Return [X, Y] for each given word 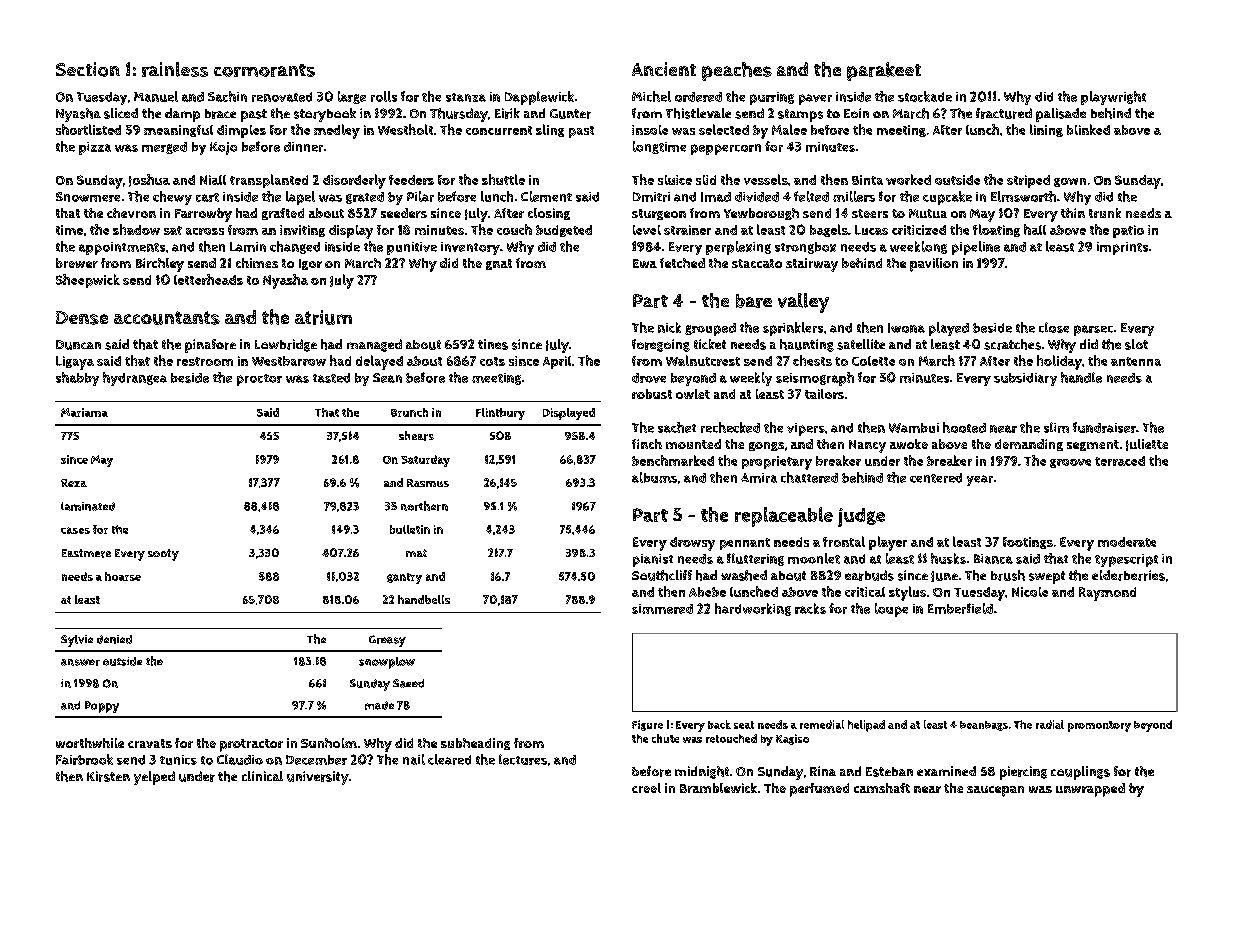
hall [1035, 229]
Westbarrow [289, 361]
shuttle [503, 179]
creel [646, 788]
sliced [121, 113]
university [318, 778]
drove [649, 378]
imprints [1122, 248]
